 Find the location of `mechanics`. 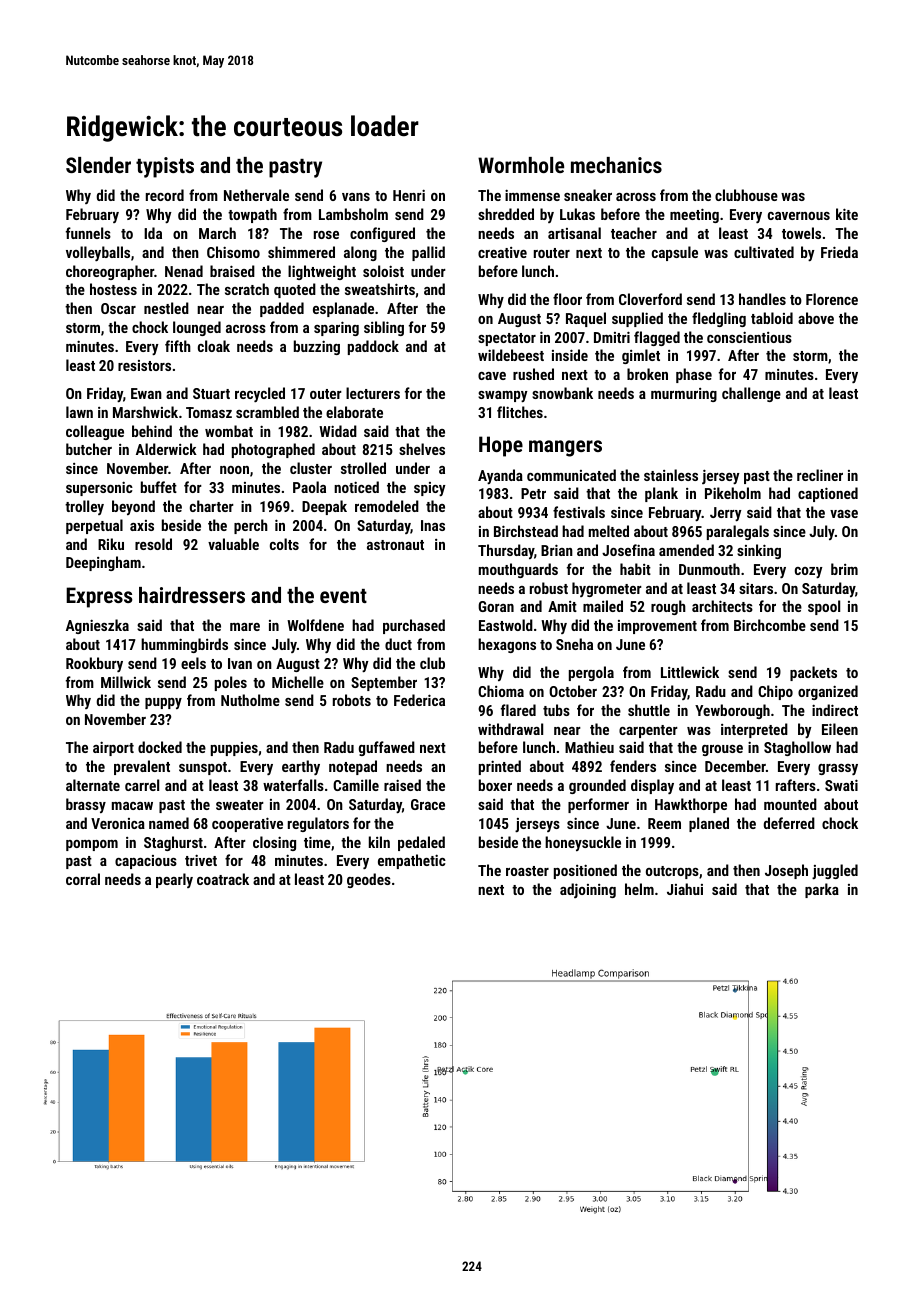

mechanics is located at coordinates (616, 165).
